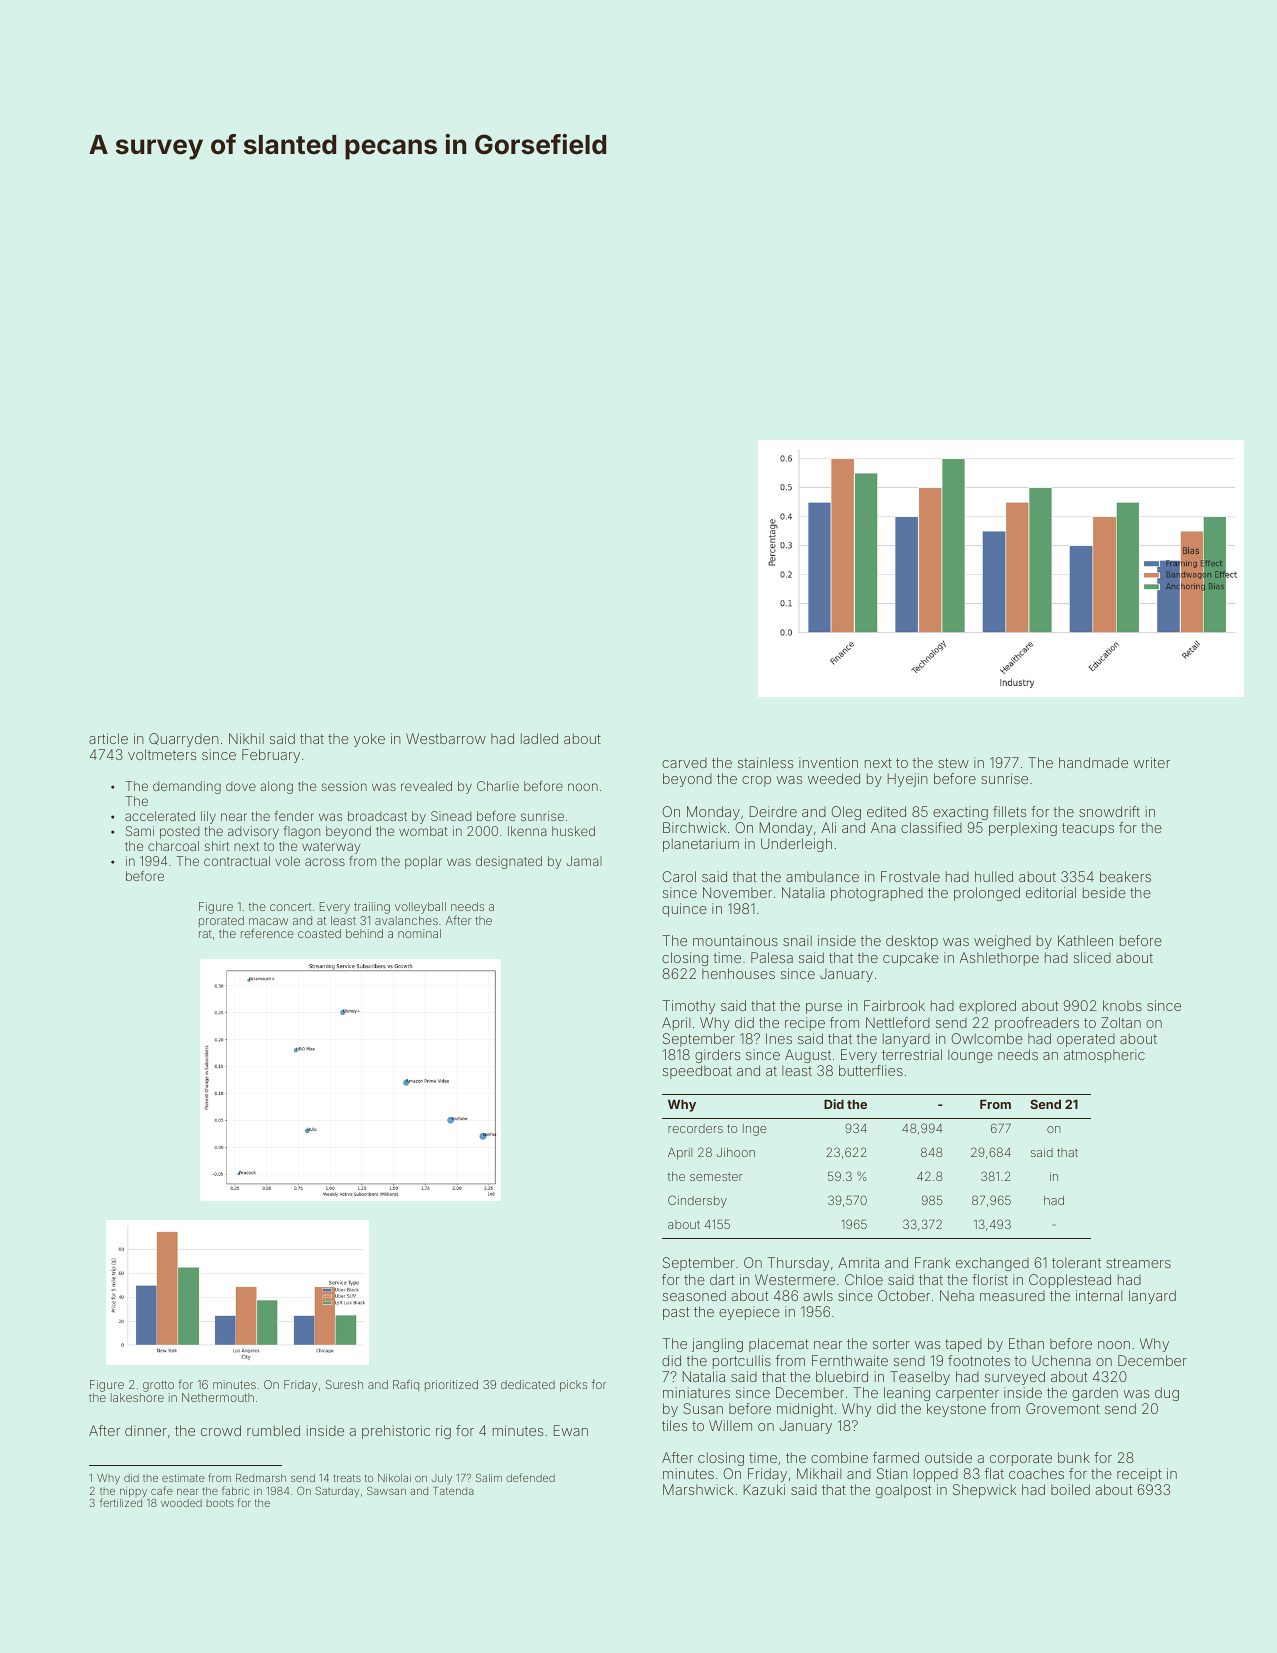 Image resolution: width=1277 pixels, height=1653 pixels. Describe the element at coordinates (698, 1489) in the page. I see `Marshwick` at that location.
